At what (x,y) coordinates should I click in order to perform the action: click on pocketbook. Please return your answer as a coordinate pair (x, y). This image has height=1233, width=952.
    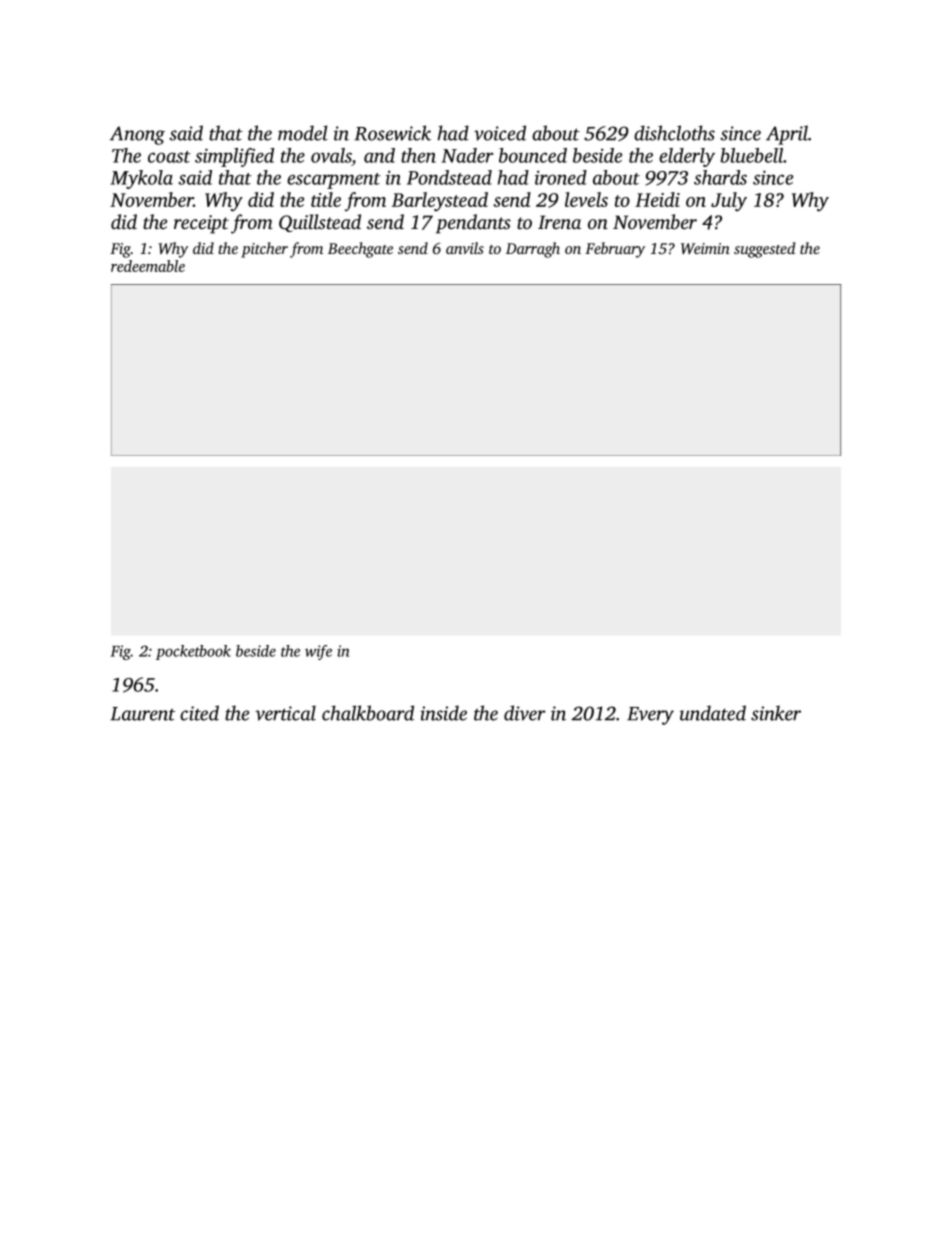
    Looking at the image, I should click on (193, 652).
